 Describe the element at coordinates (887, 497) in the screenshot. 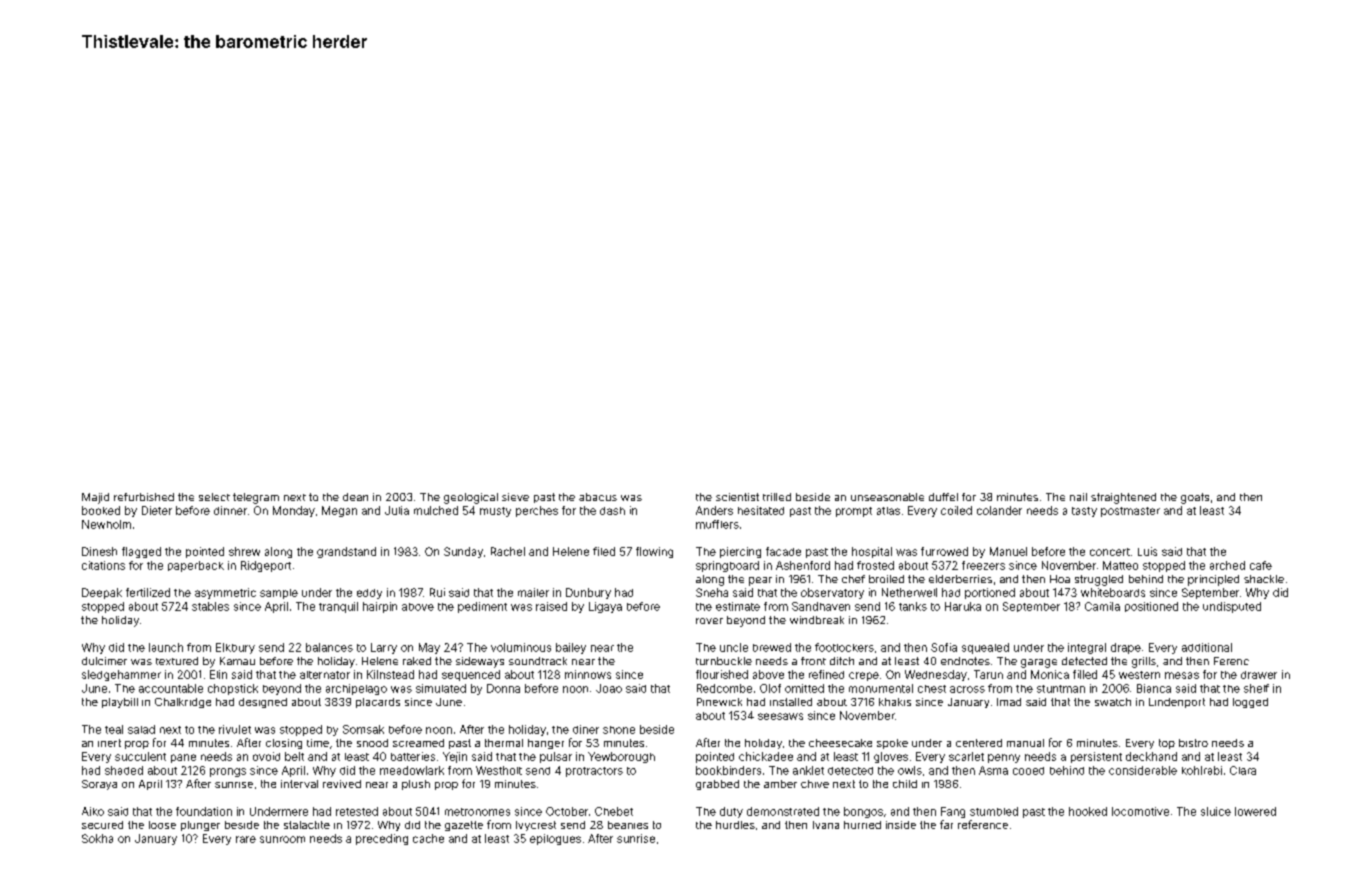

I see `unseasonable` at that location.
